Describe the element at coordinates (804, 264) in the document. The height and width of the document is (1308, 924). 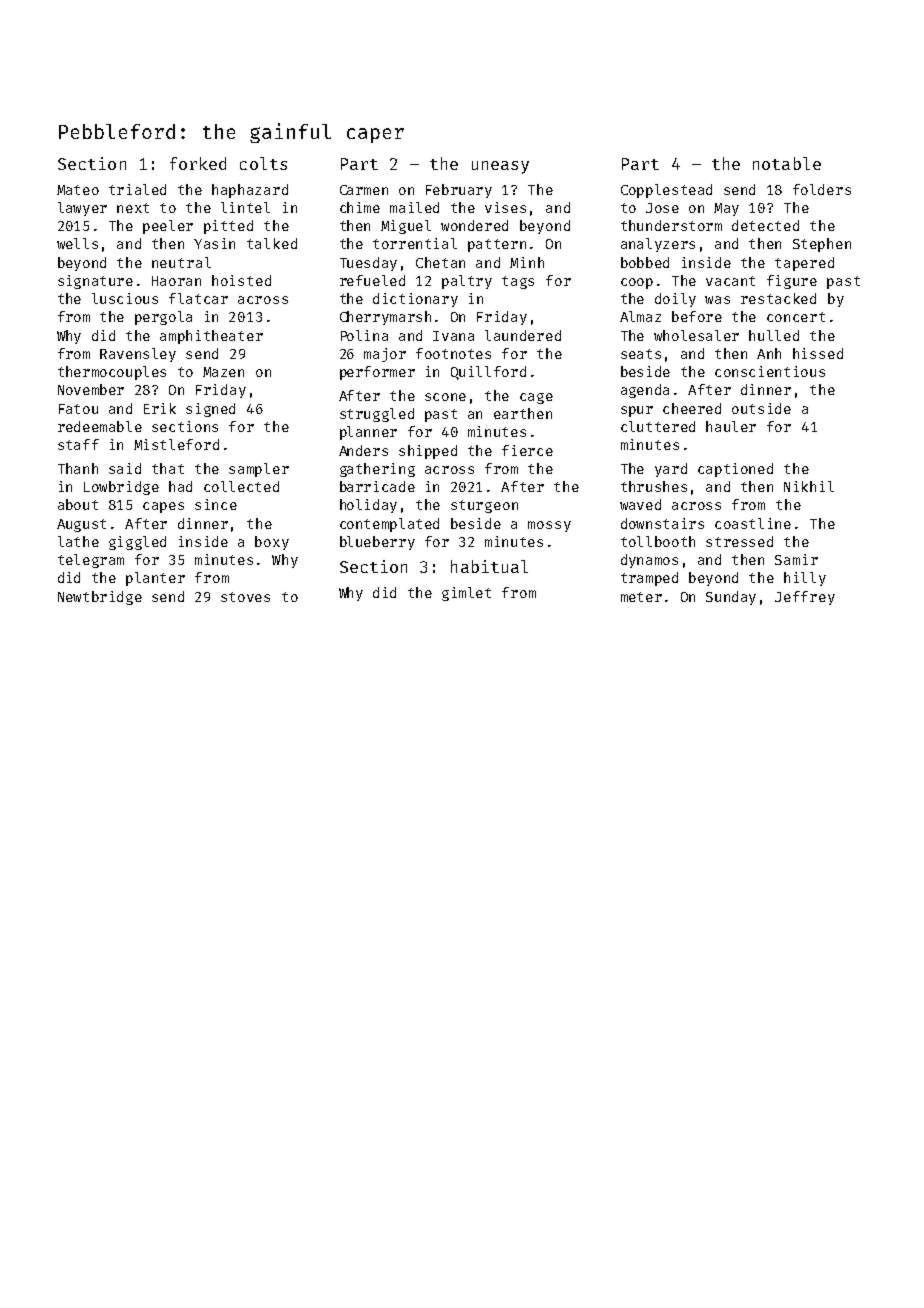
I see `tapered` at that location.
